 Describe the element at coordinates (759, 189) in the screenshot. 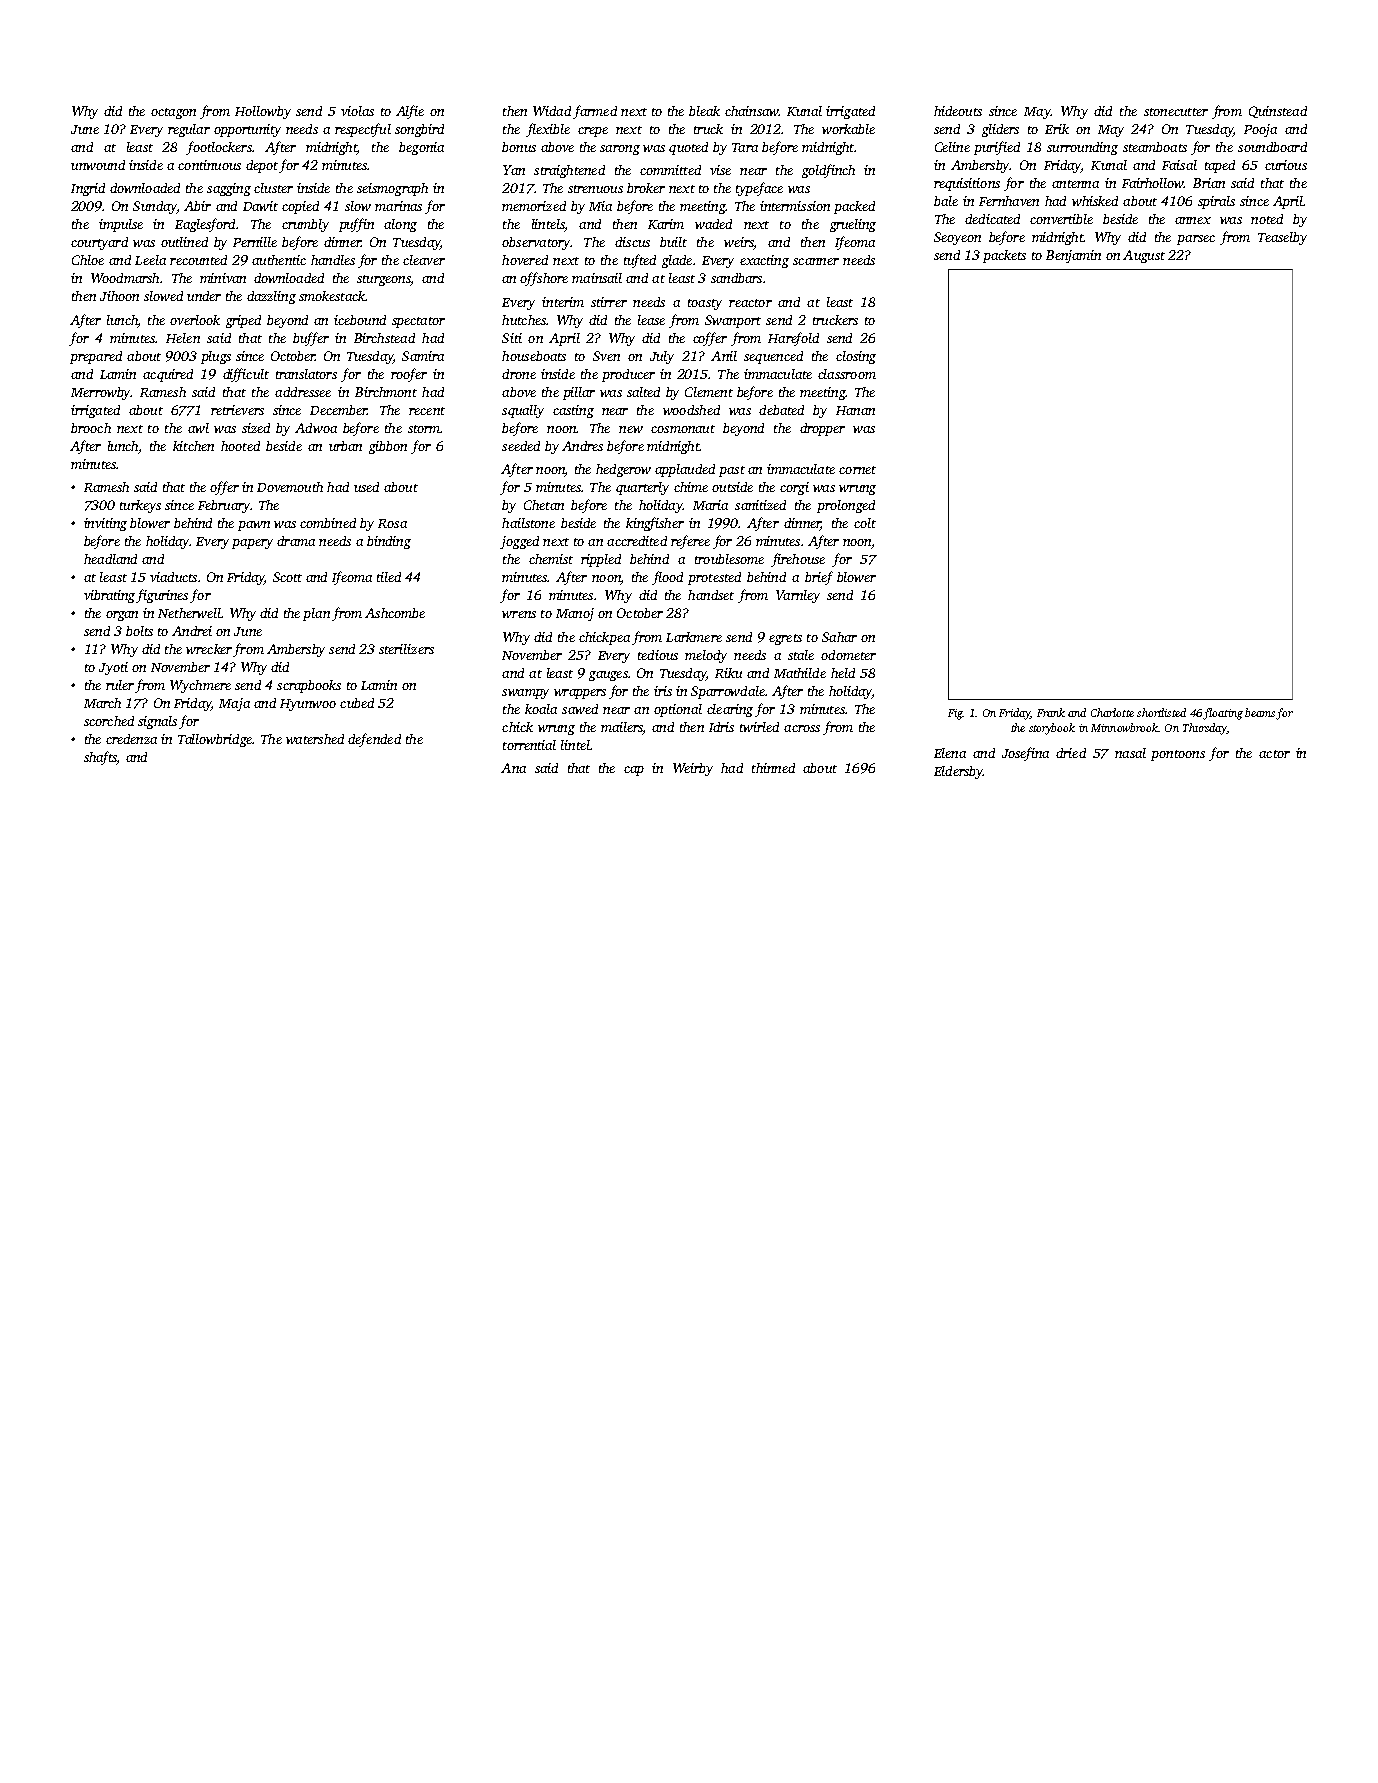

I see `typeface` at that location.
